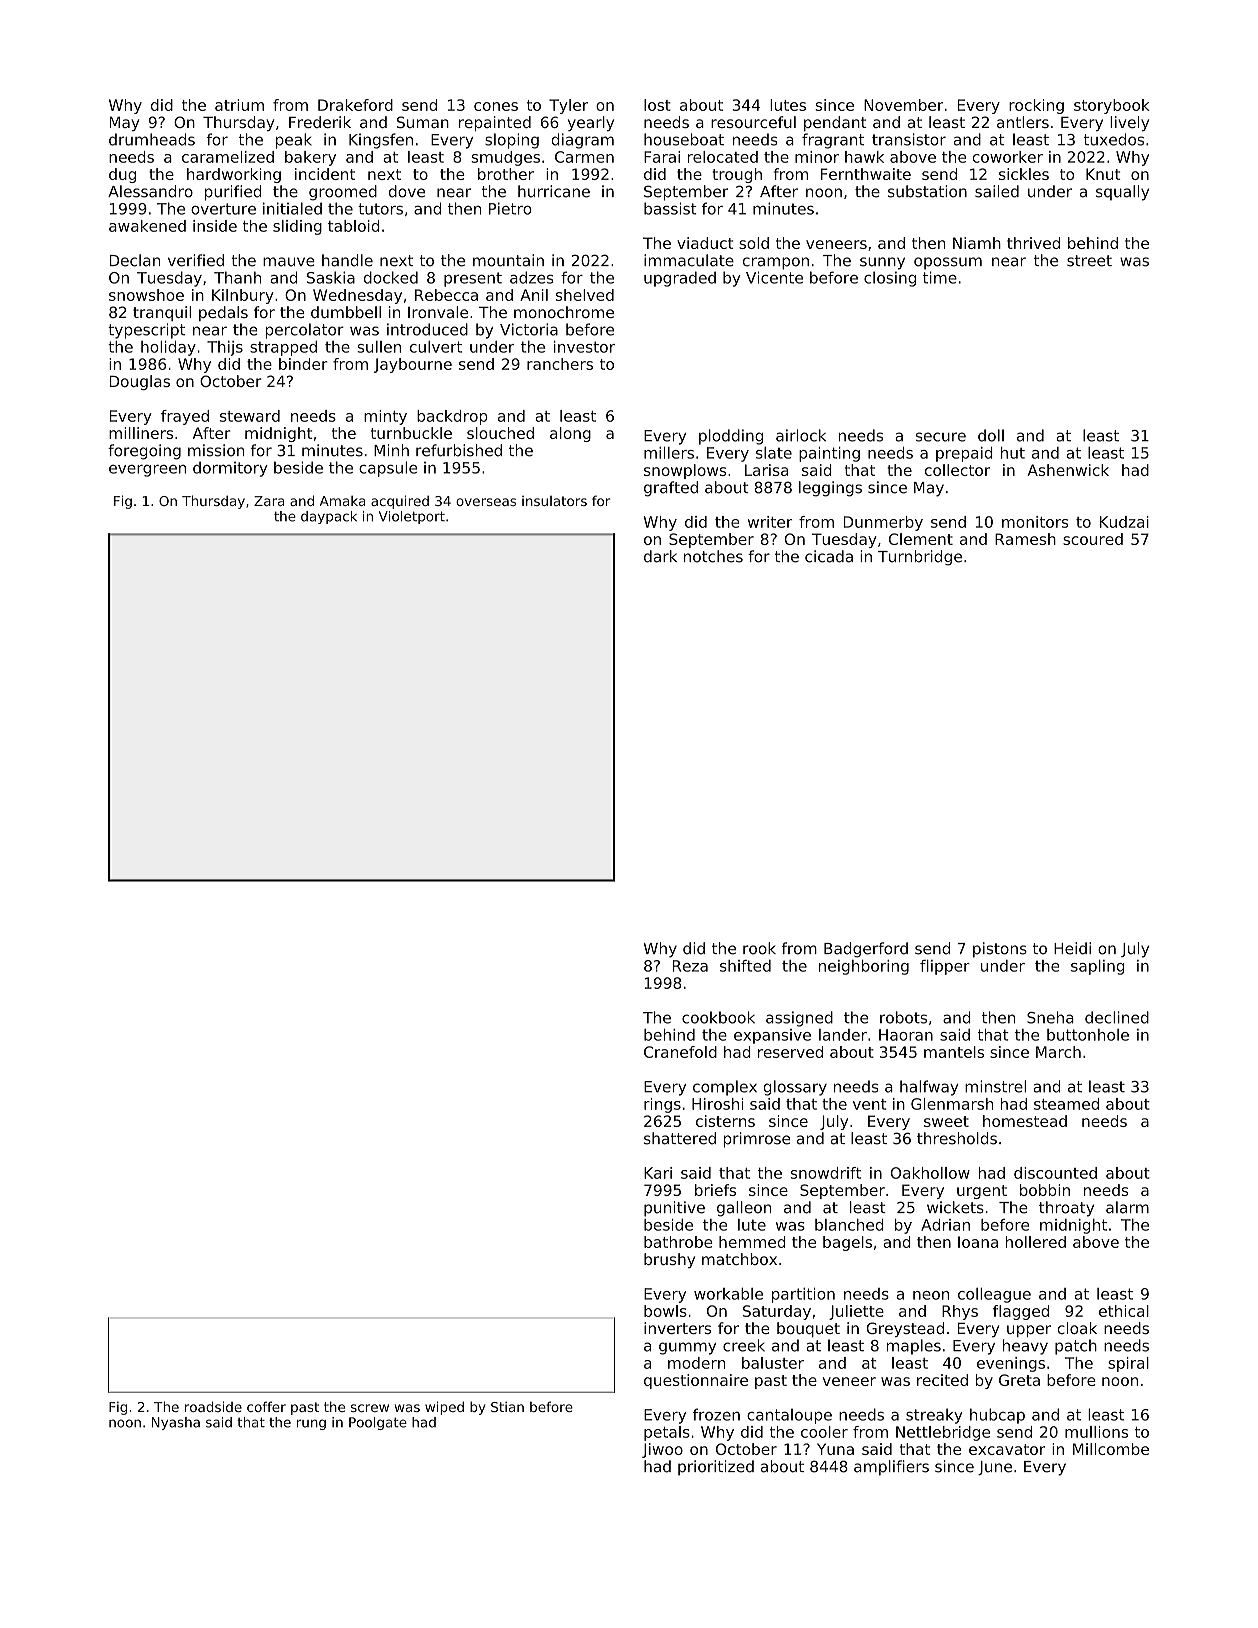 This screenshot has height=1628, width=1258. What do you see at coordinates (716, 1468) in the screenshot?
I see `prioritized` at bounding box center [716, 1468].
